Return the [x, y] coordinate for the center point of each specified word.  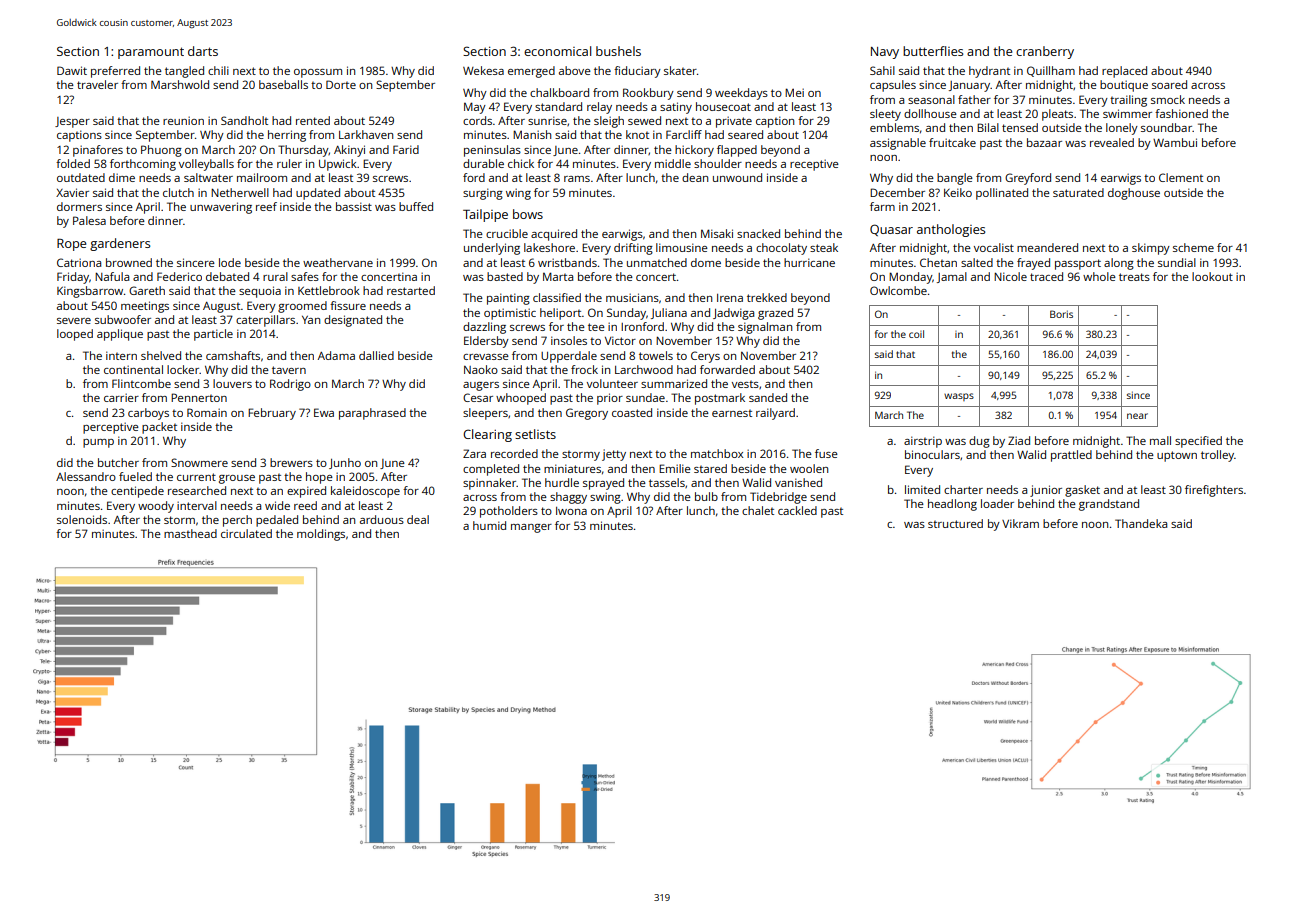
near [1137, 416]
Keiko [958, 192]
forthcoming [143, 165]
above [575, 70]
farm [882, 206]
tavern [289, 370]
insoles [569, 340]
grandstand [1109, 505]
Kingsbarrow [90, 292]
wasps [959, 397]
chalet [758, 510]
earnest [732, 413]
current [196, 477]
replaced [1124, 72]
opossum [318, 73]
